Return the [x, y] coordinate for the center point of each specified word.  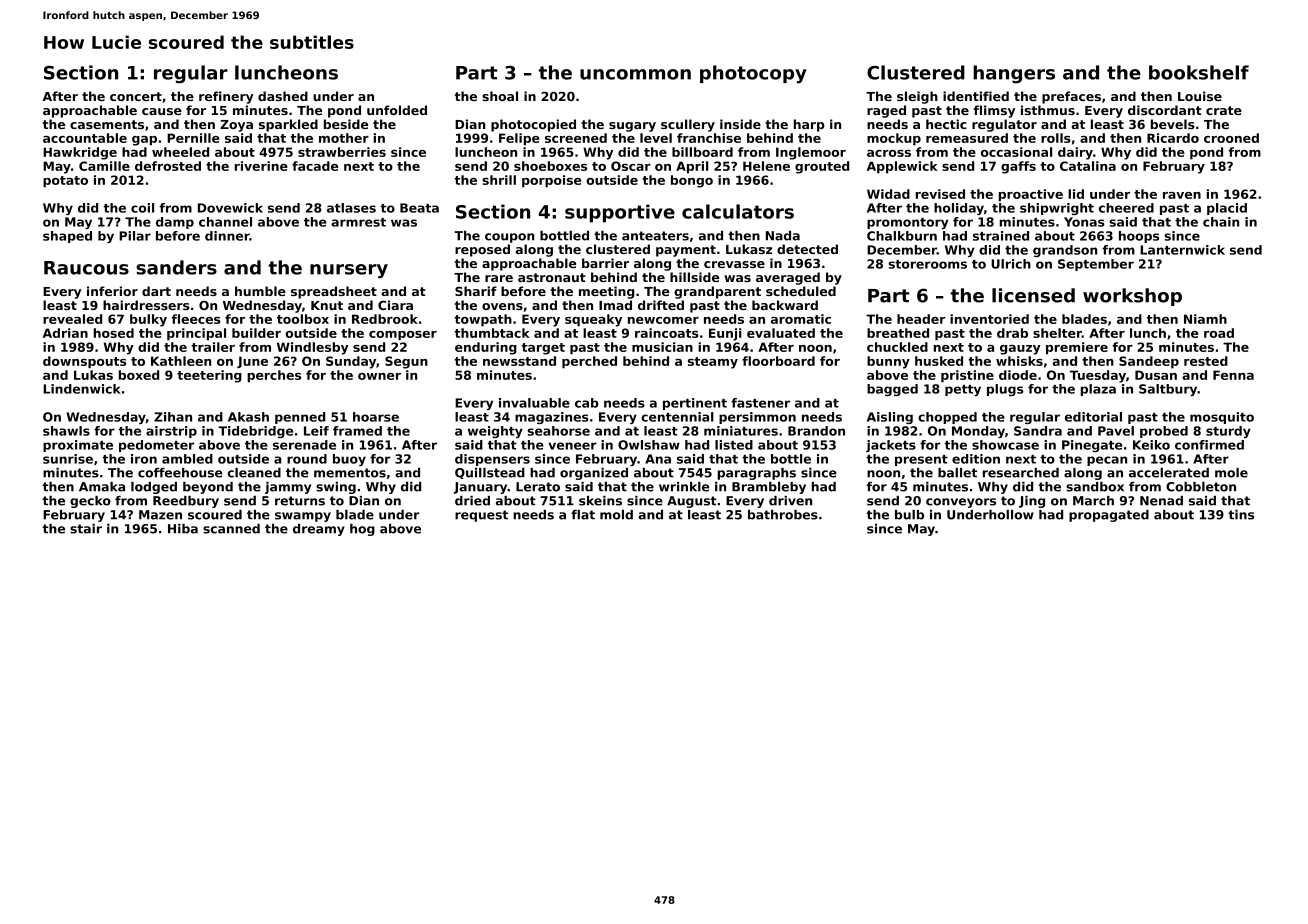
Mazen [160, 515]
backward [785, 305]
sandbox [1095, 487]
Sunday [351, 362]
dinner [227, 236]
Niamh [1205, 319]
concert [136, 96]
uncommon [635, 74]
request [481, 516]
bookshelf [1199, 72]
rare [499, 278]
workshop [1132, 297]
